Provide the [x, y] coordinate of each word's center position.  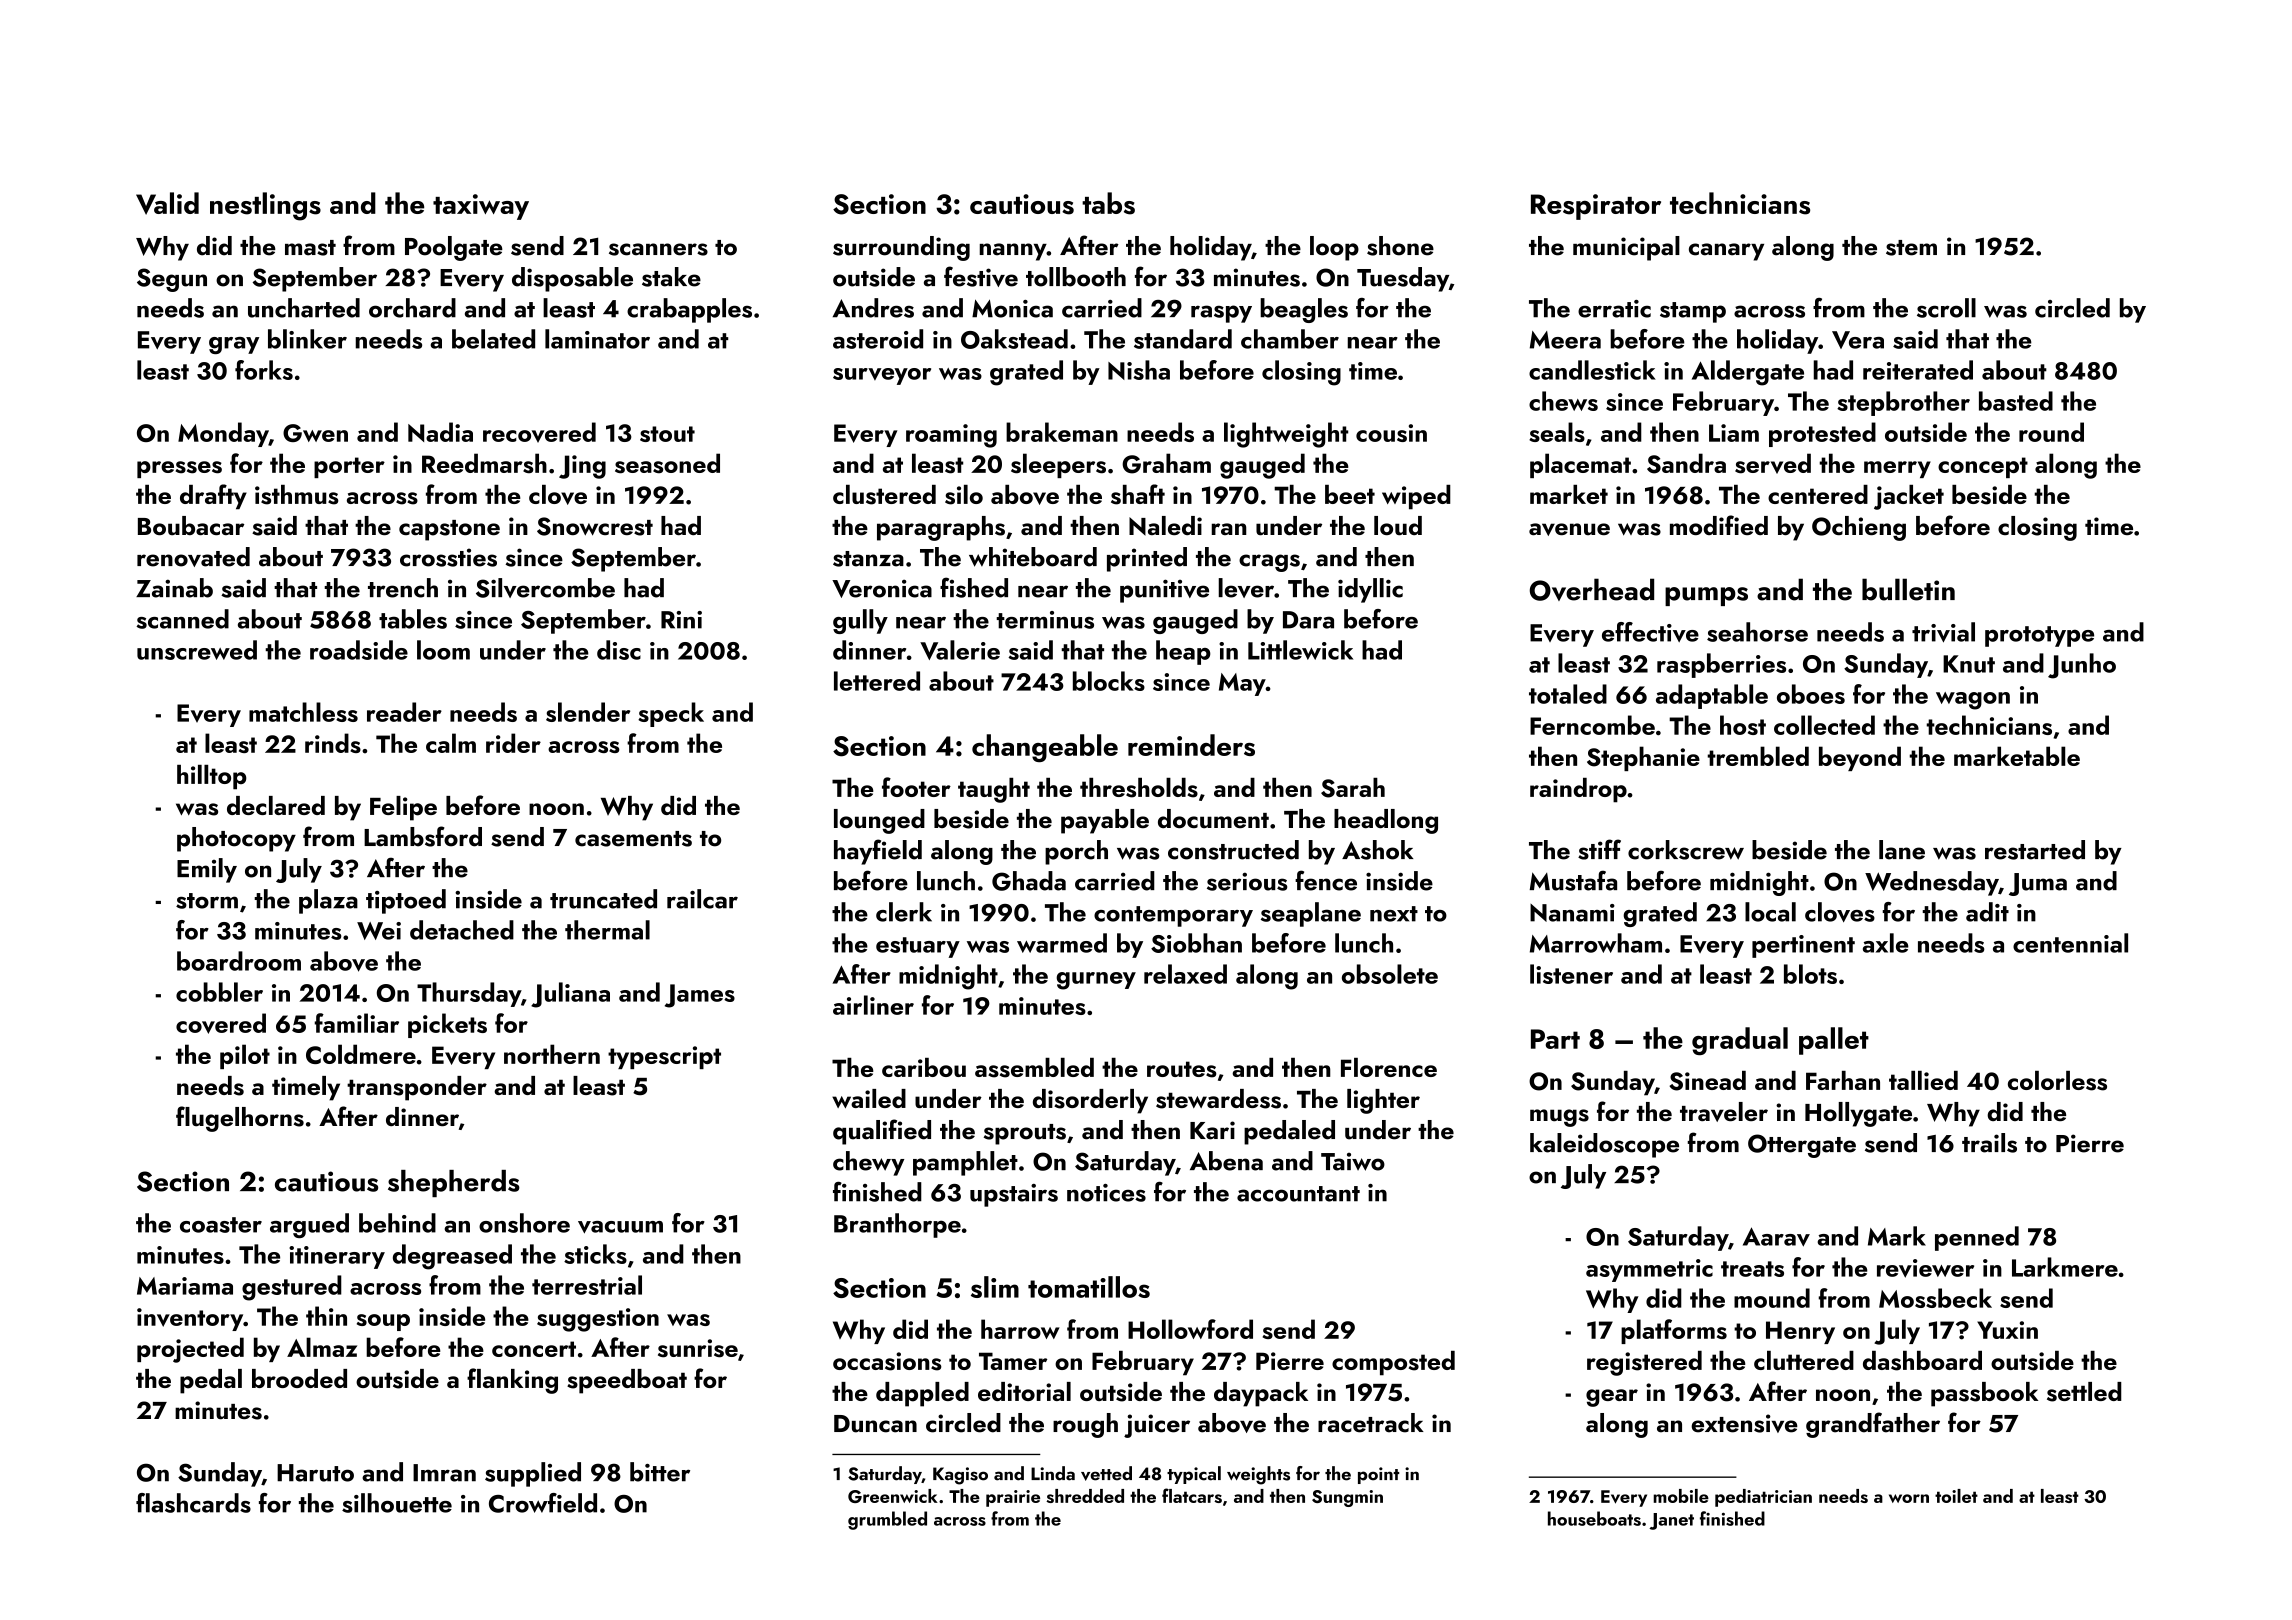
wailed [869, 1098]
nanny [1013, 252]
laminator [597, 339]
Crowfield [543, 1503]
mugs [1559, 1118]
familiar [357, 1023]
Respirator [1596, 207]
